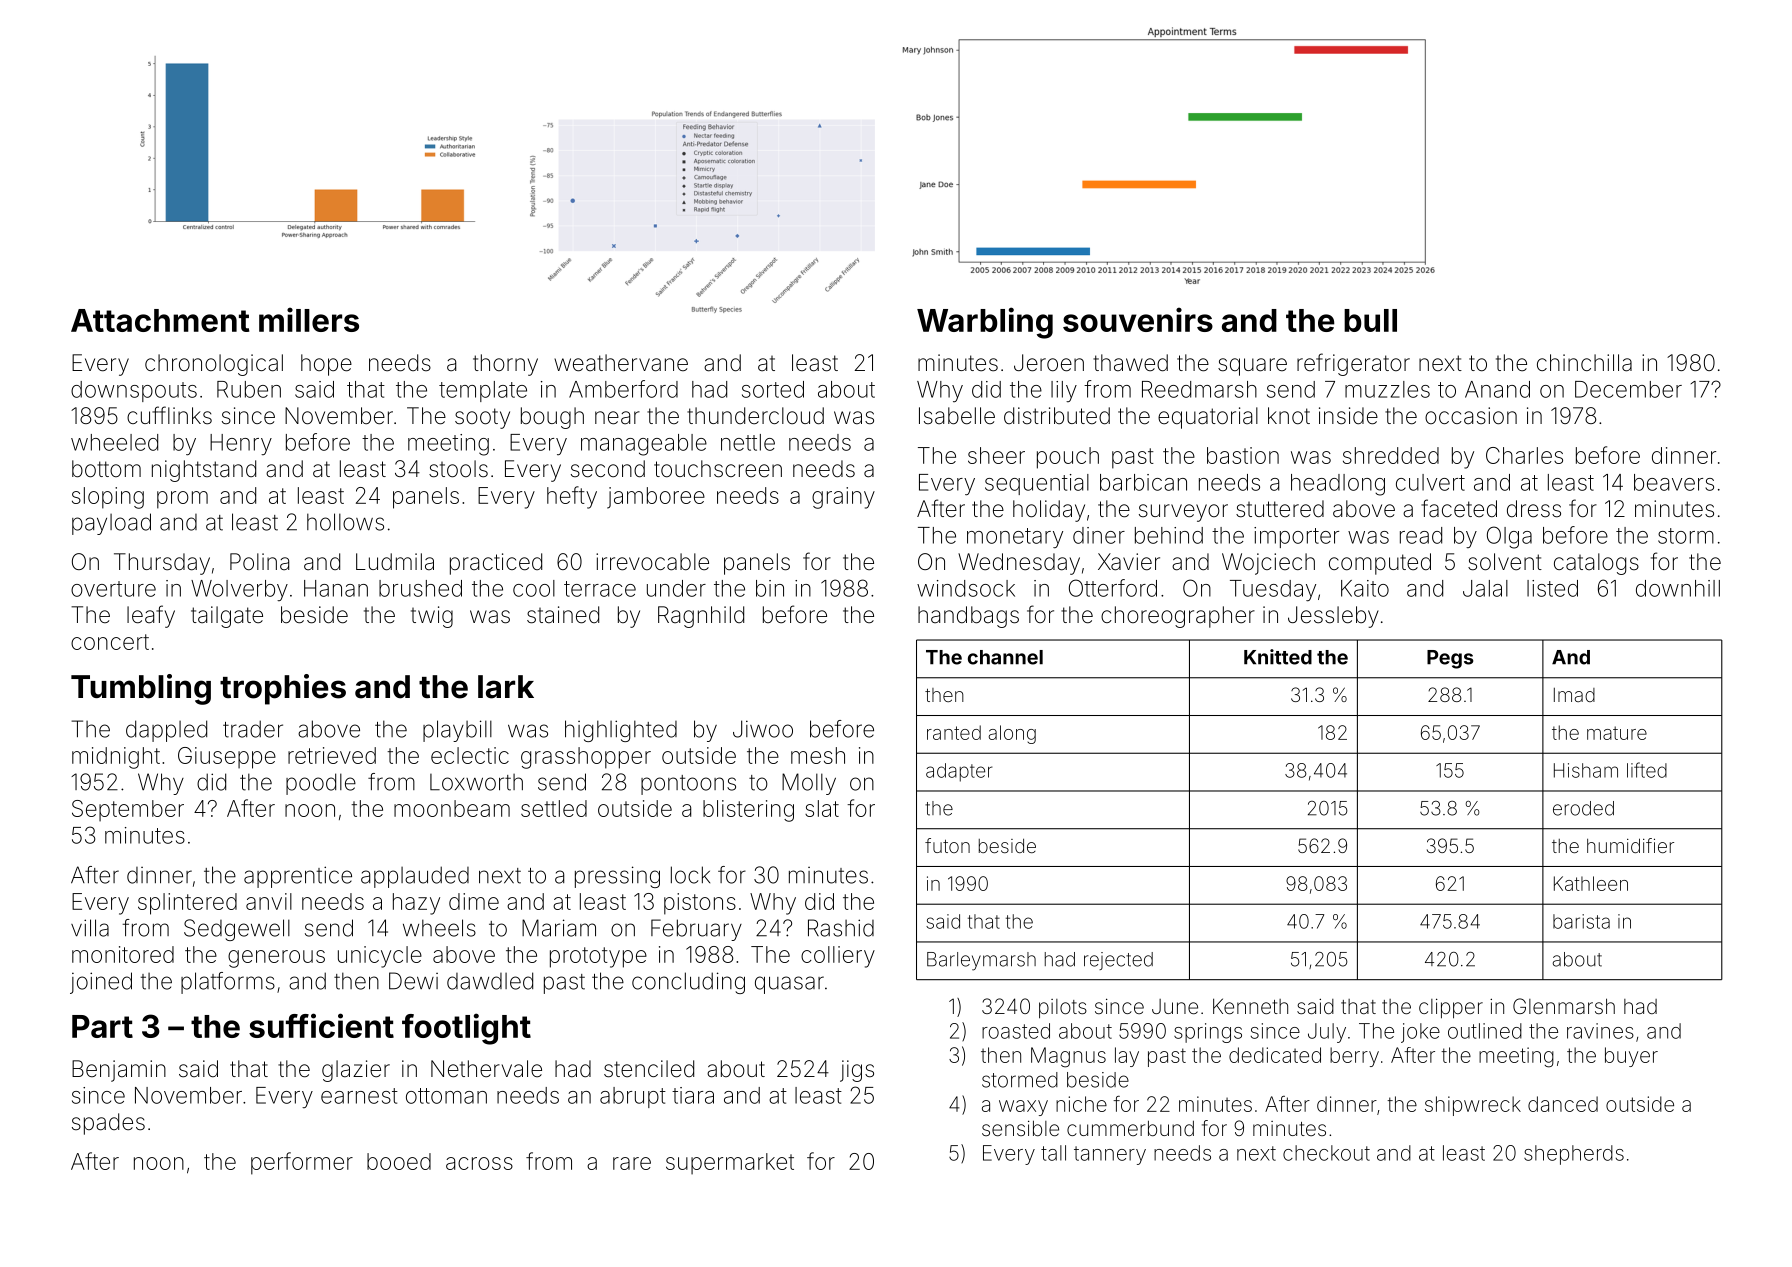  I want to click on Warbling, so click(985, 323).
